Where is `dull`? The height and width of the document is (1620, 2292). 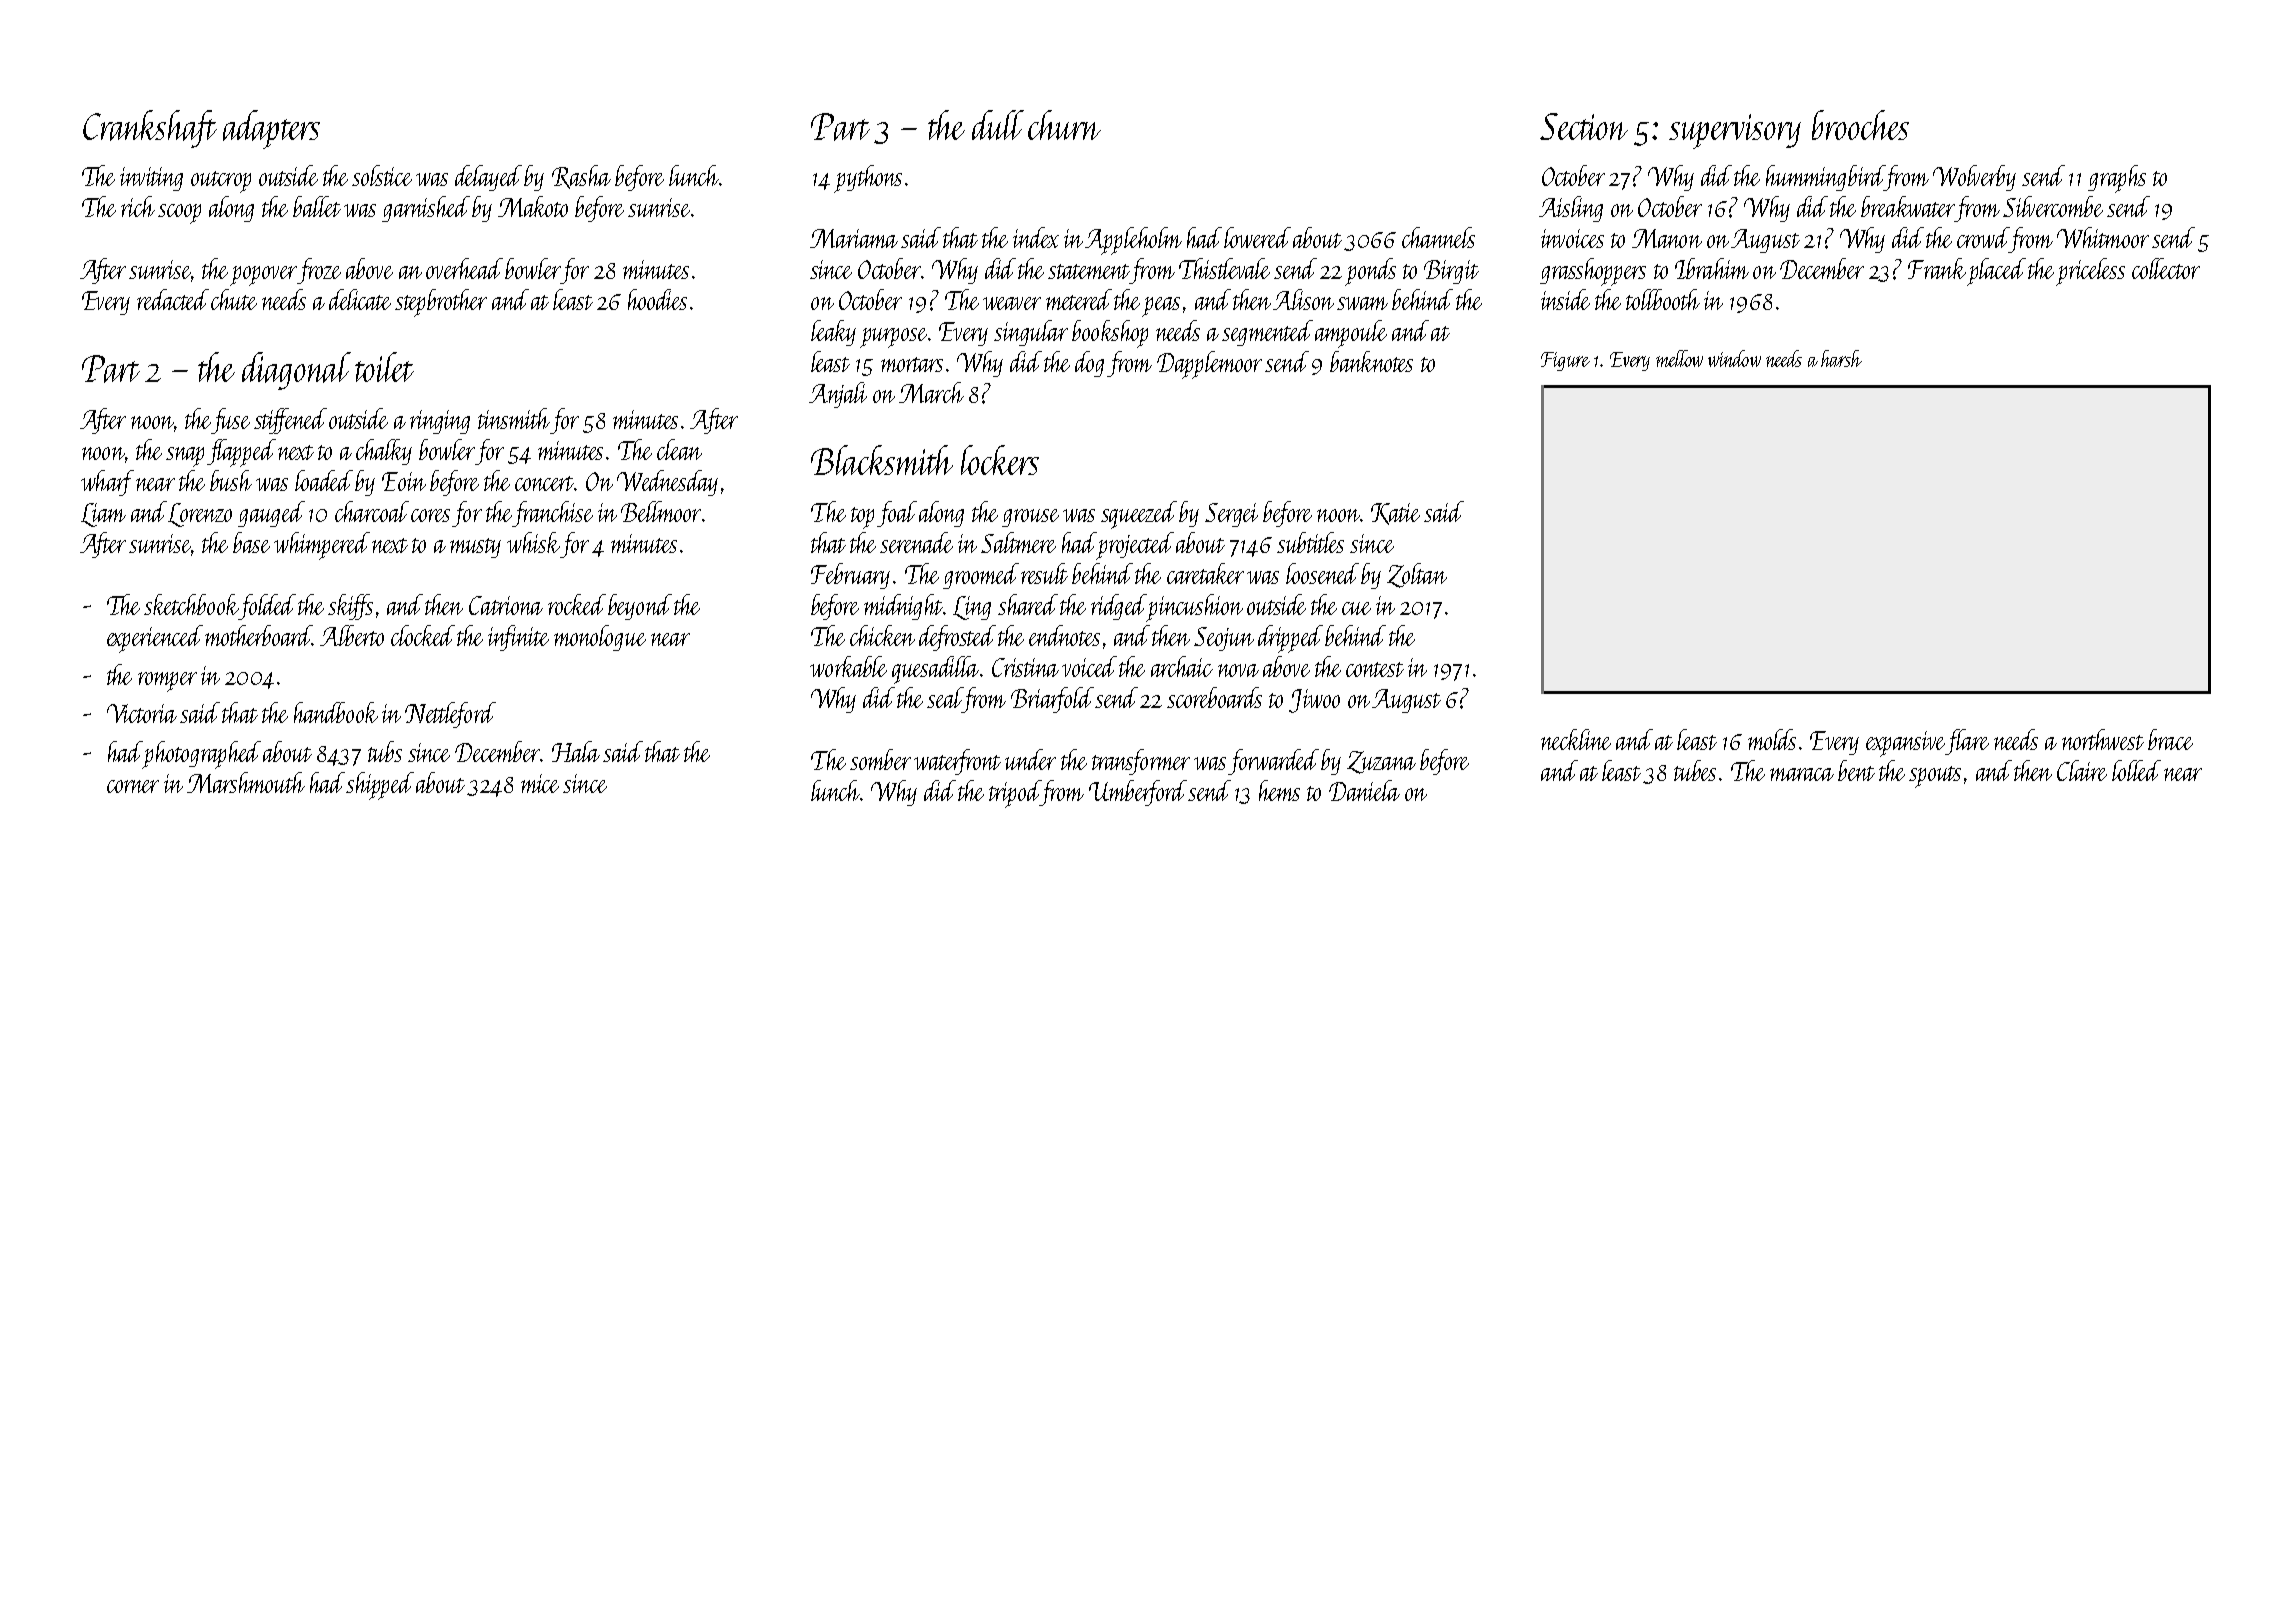 dull is located at coordinates (998, 125).
